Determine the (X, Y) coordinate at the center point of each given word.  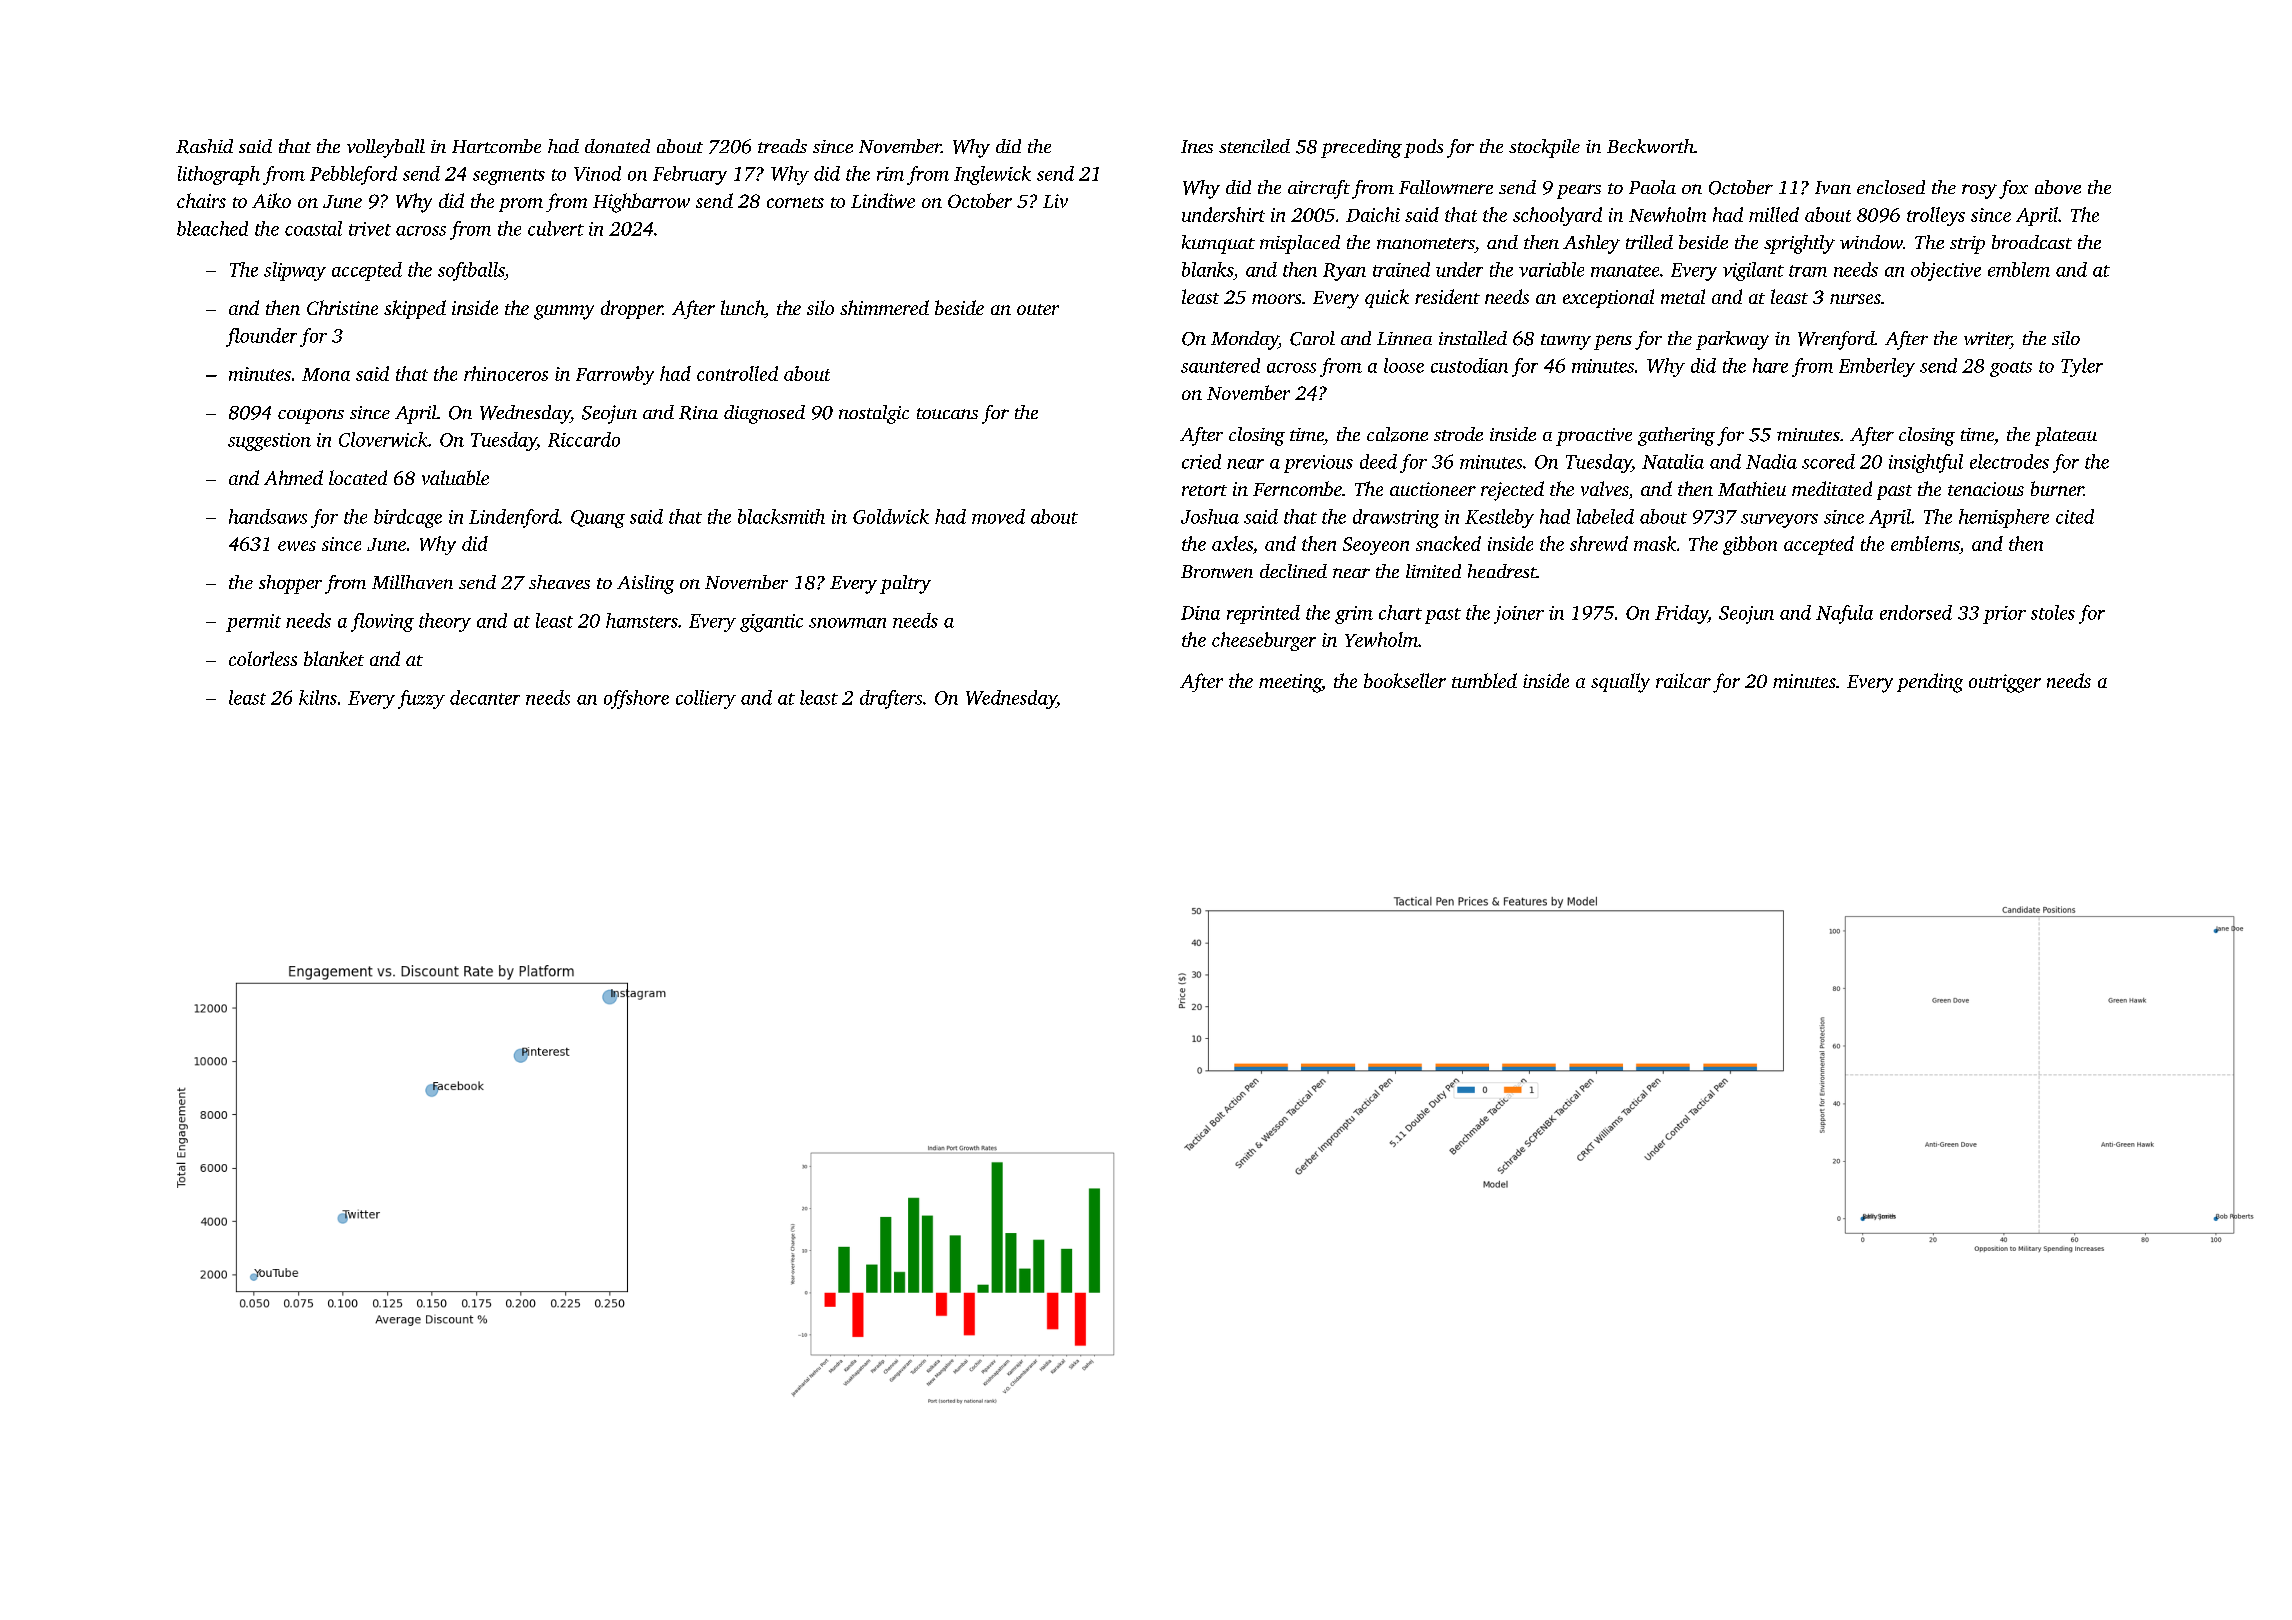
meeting (1290, 683)
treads (782, 146)
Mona (326, 374)
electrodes (2009, 461)
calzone (1397, 434)
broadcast (2032, 242)
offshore (636, 699)
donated (617, 146)
